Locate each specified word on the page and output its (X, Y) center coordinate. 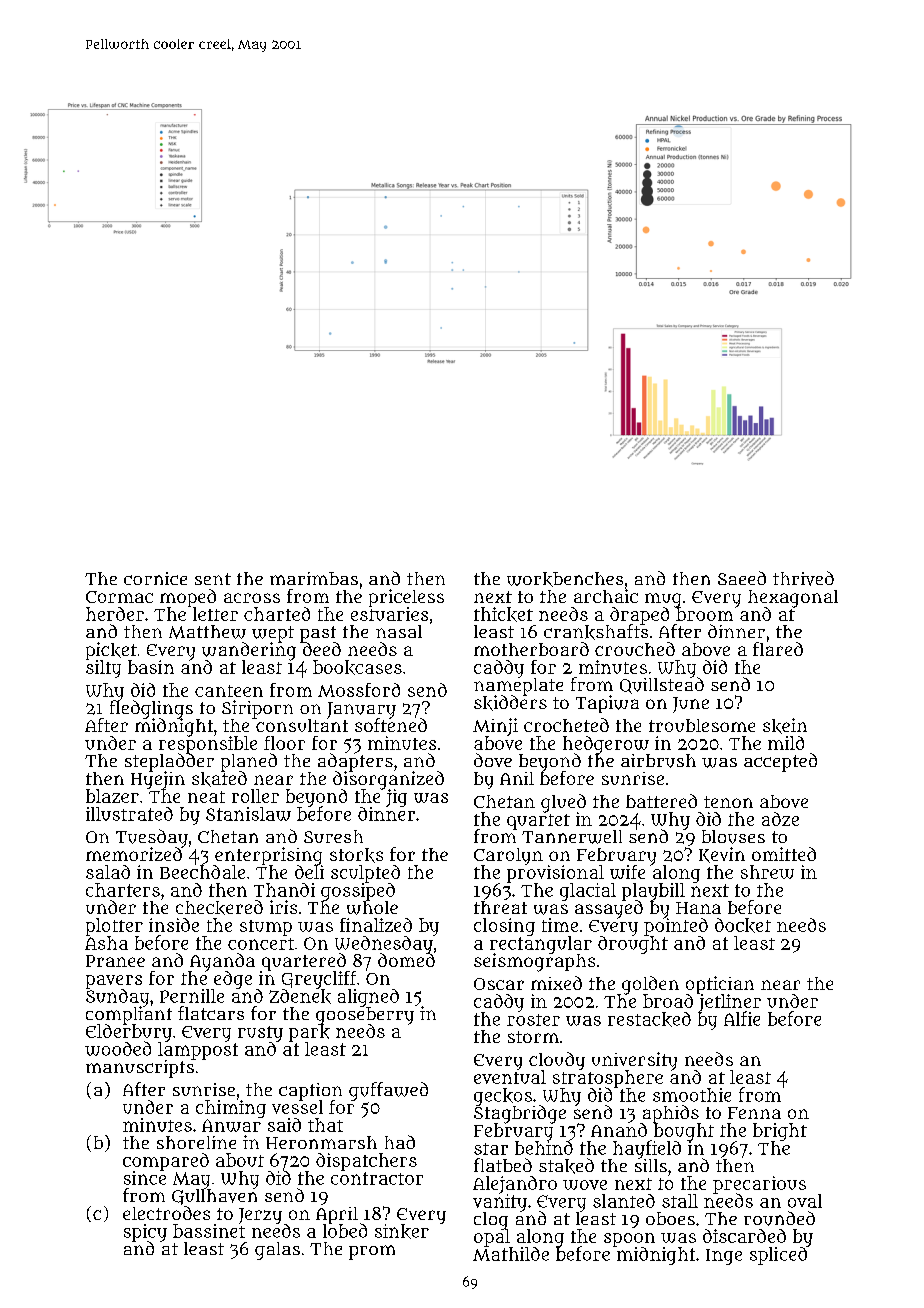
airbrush (658, 761)
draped (639, 616)
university (634, 1061)
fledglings (151, 709)
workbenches (565, 579)
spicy (145, 1233)
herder (115, 614)
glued (563, 803)
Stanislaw (248, 814)
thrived (803, 578)
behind (544, 1148)
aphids (671, 1114)
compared (166, 1162)
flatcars (211, 1013)
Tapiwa (607, 704)
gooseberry (365, 1015)
